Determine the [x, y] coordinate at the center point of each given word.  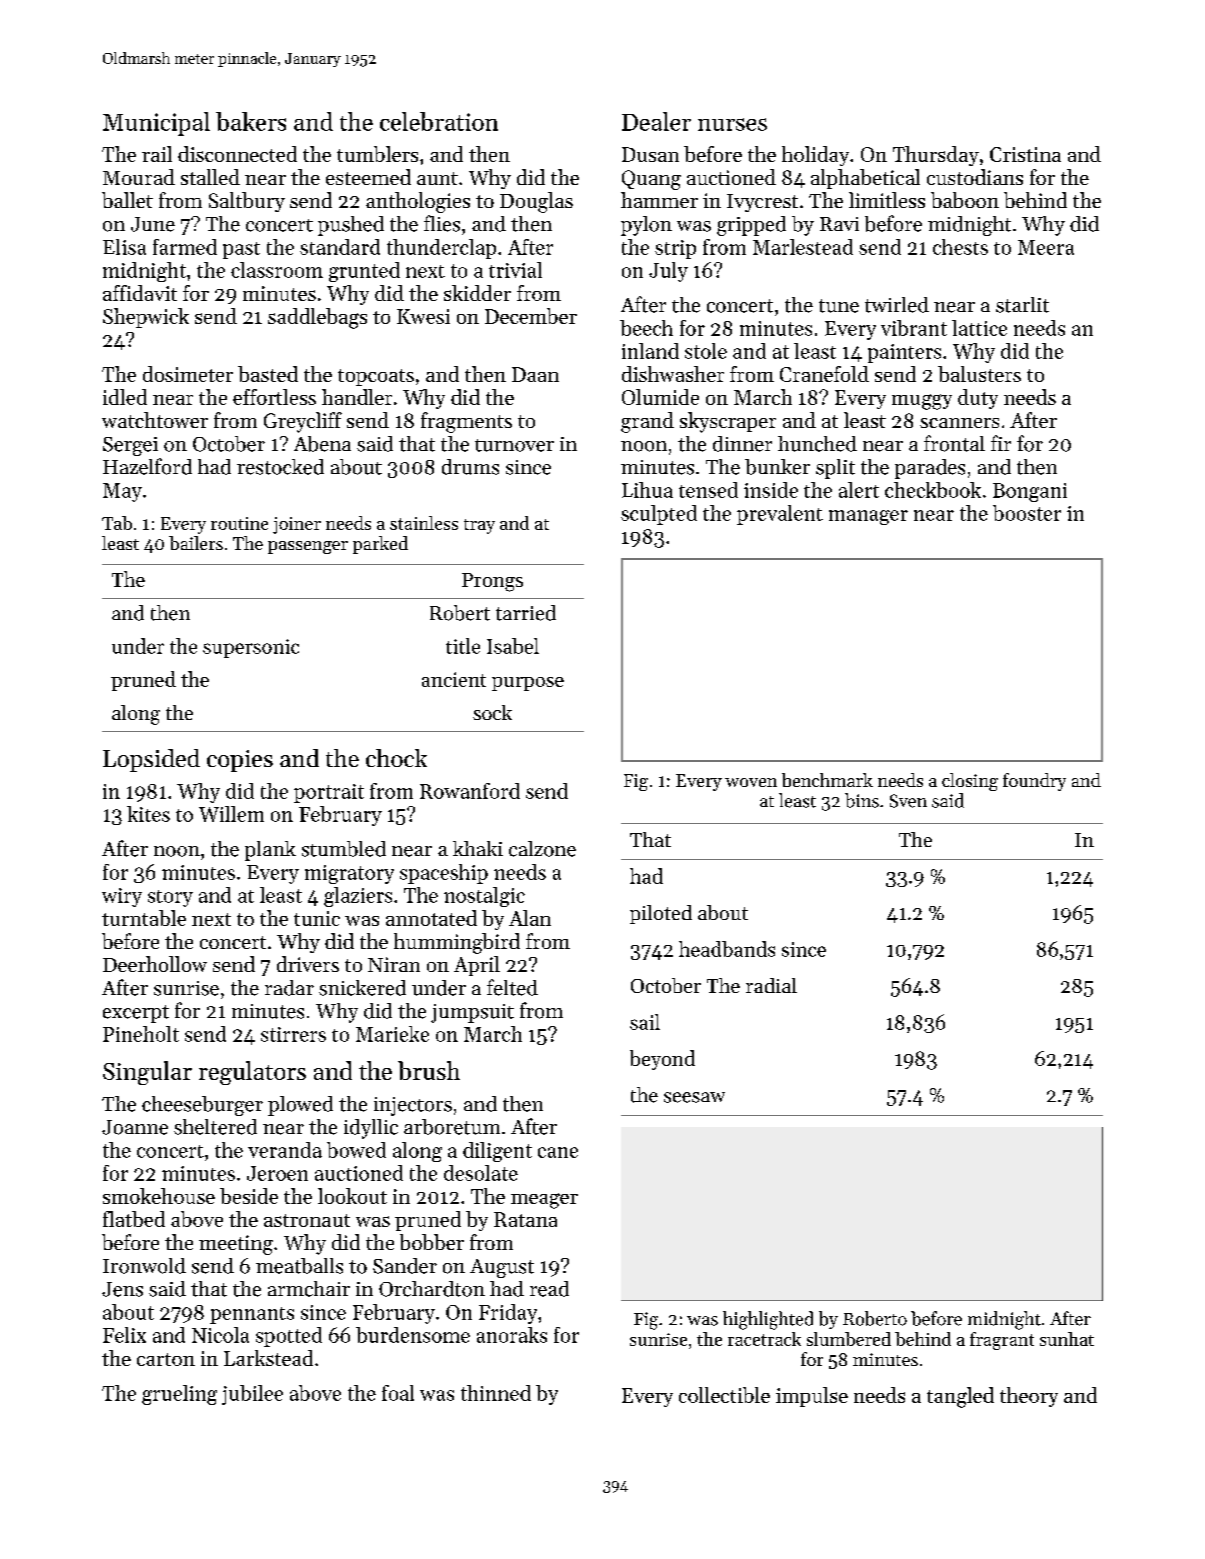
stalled [210, 177]
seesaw [694, 1097]
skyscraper [728, 422]
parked [380, 545]
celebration [439, 121]
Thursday [936, 156]
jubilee [252, 1395]
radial [771, 985]
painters [904, 353]
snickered [362, 988]
